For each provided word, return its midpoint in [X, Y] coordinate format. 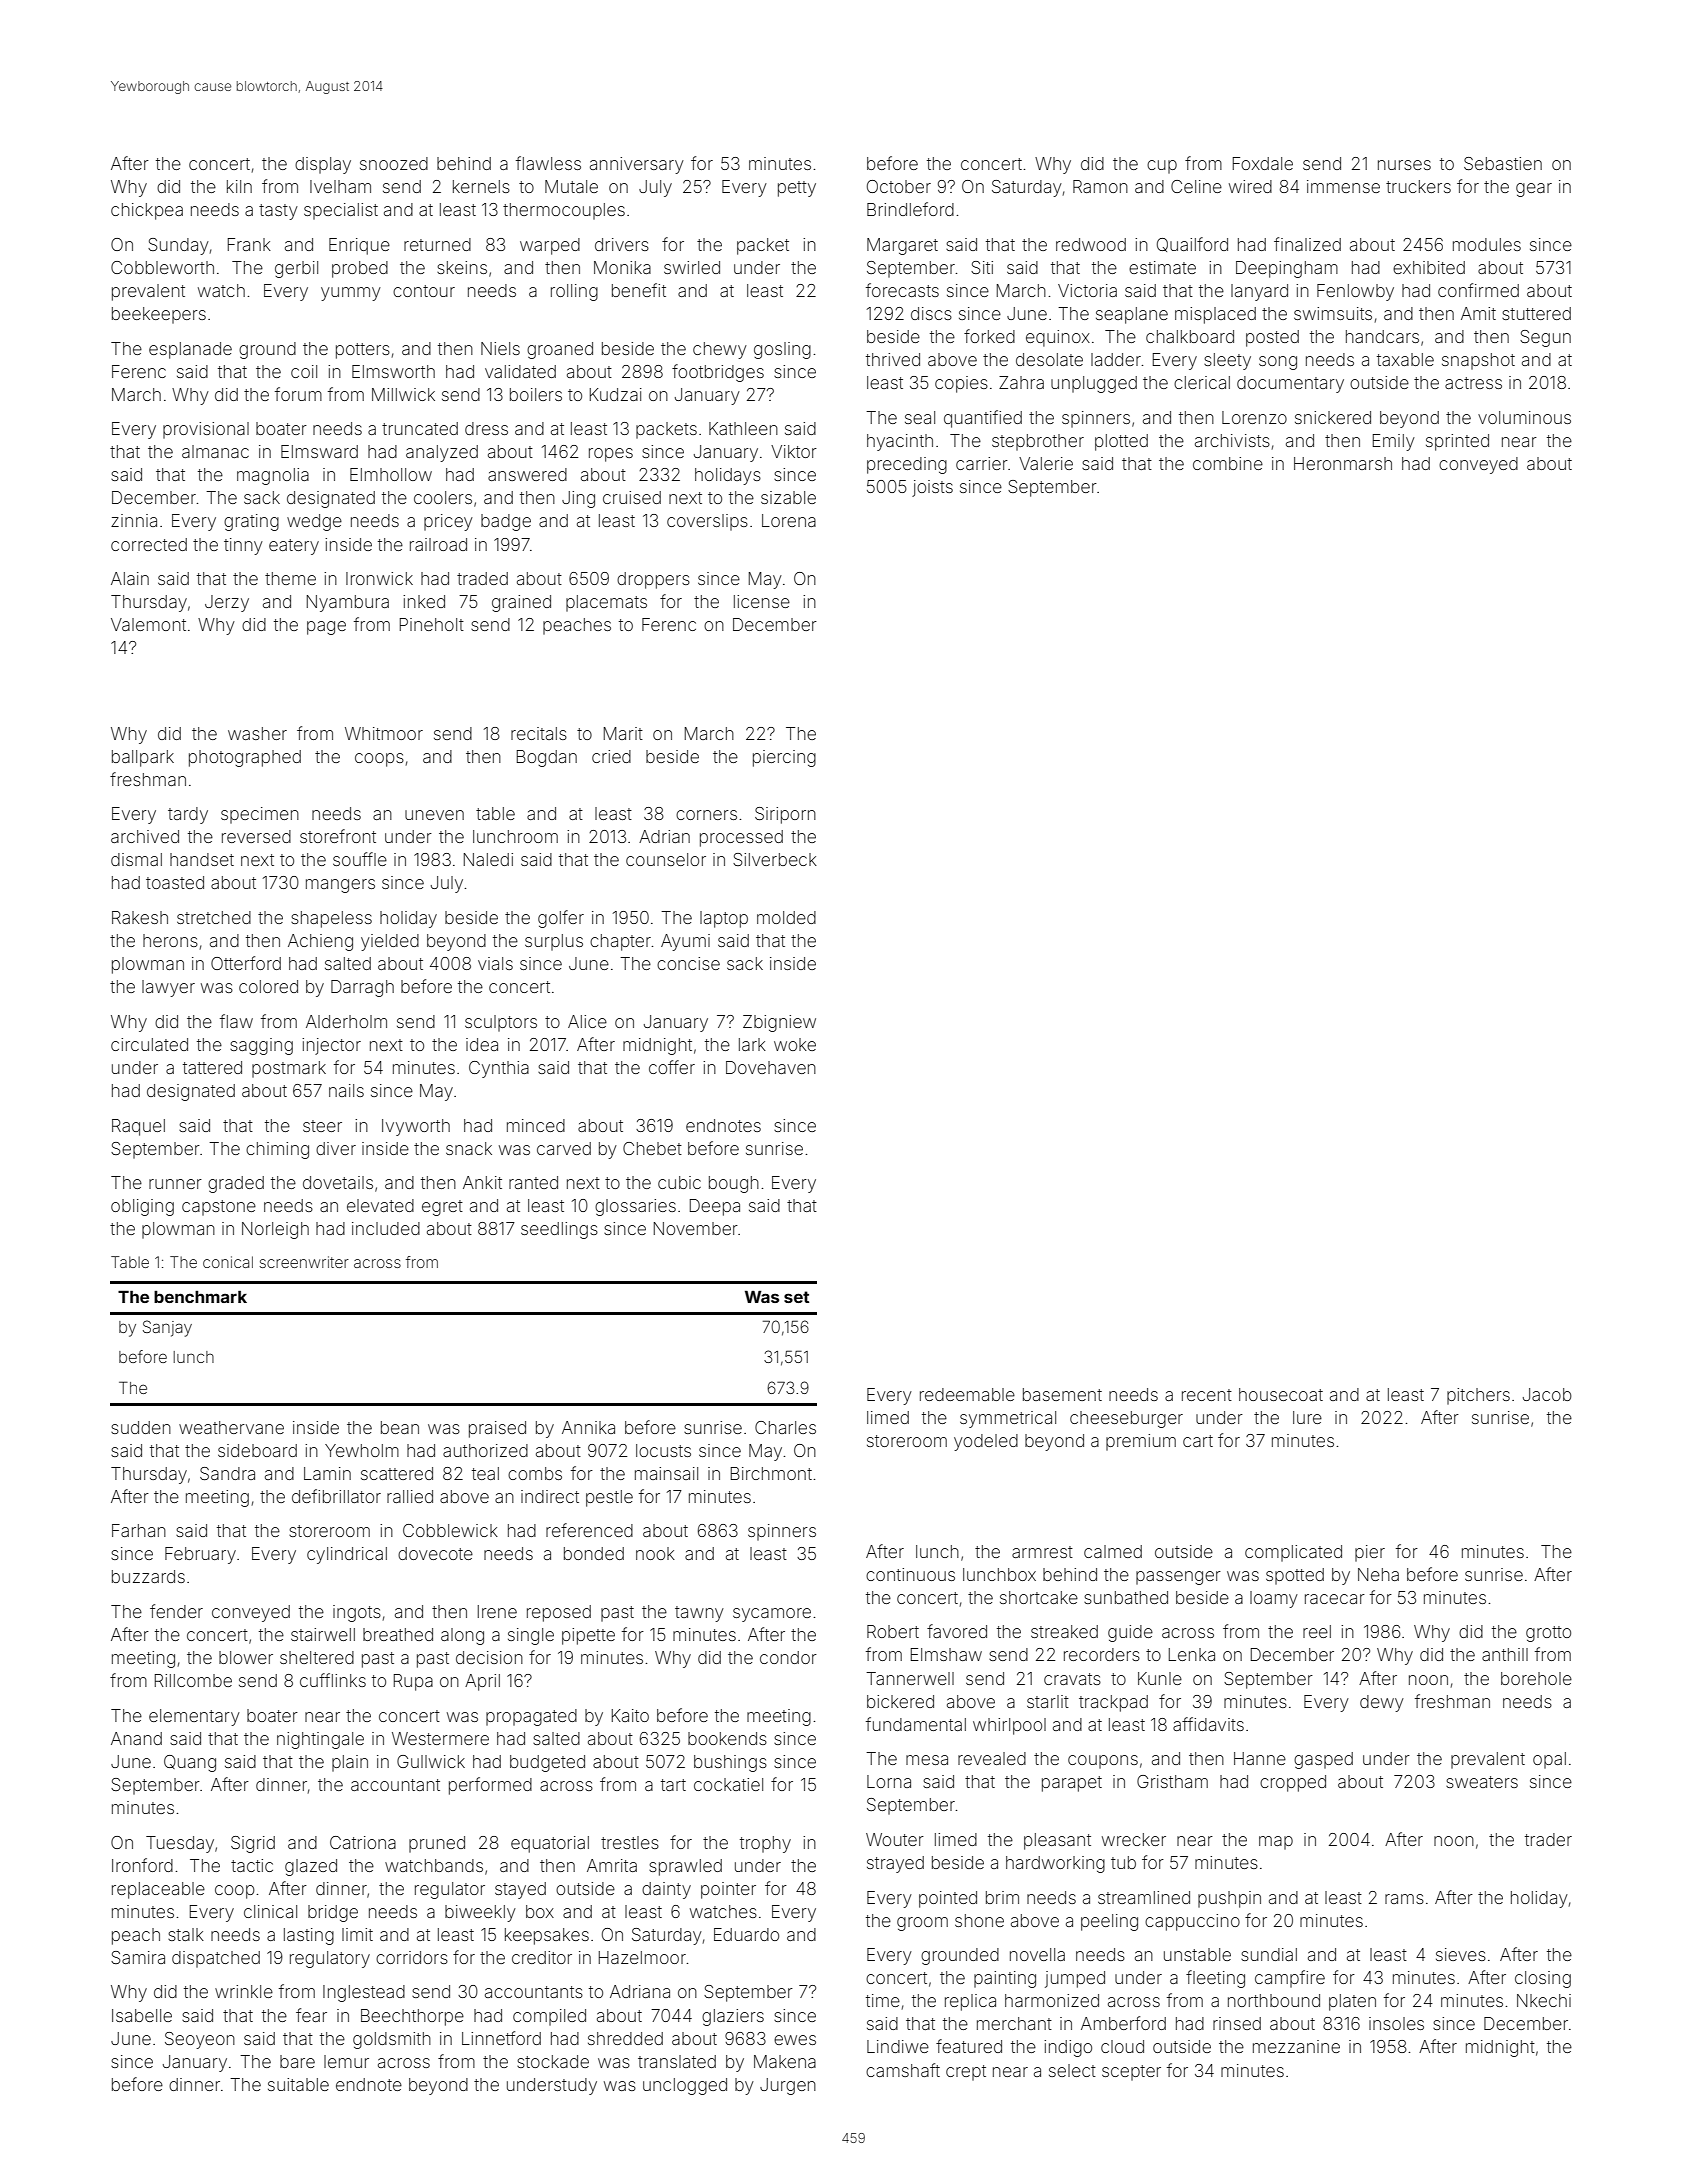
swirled [692, 267]
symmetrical [1008, 1419]
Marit [623, 733]
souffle [360, 859]
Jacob [1547, 1394]
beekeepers [159, 315]
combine [1228, 463]
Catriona [363, 1842]
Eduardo [746, 1934]
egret [442, 1208]
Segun [1545, 338]
